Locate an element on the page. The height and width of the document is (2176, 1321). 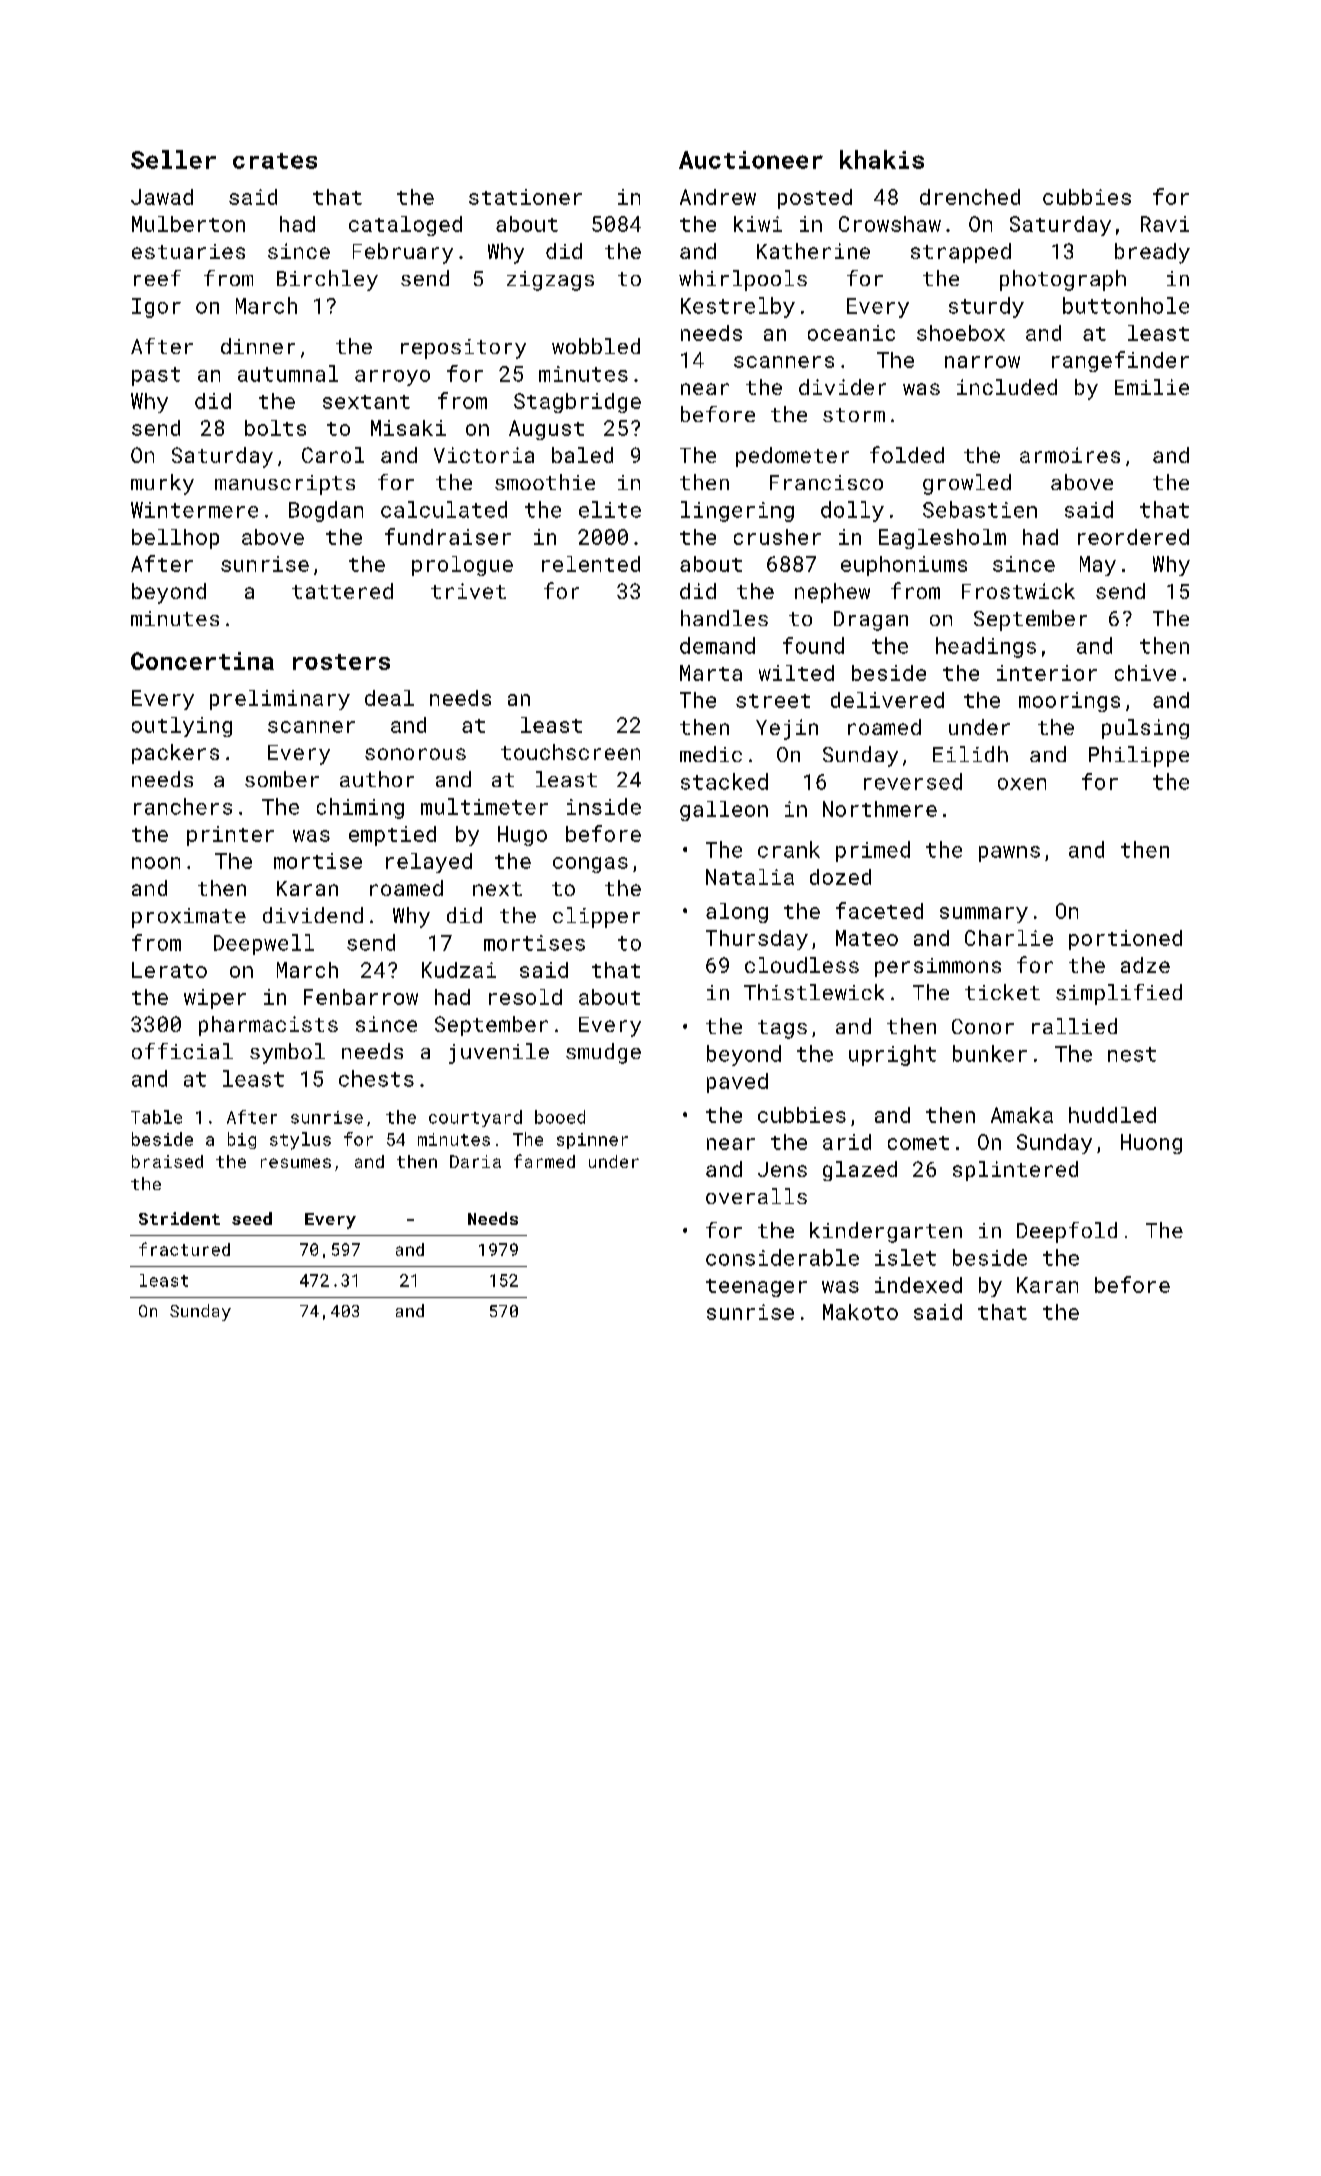
indexed is located at coordinates (918, 1285).
